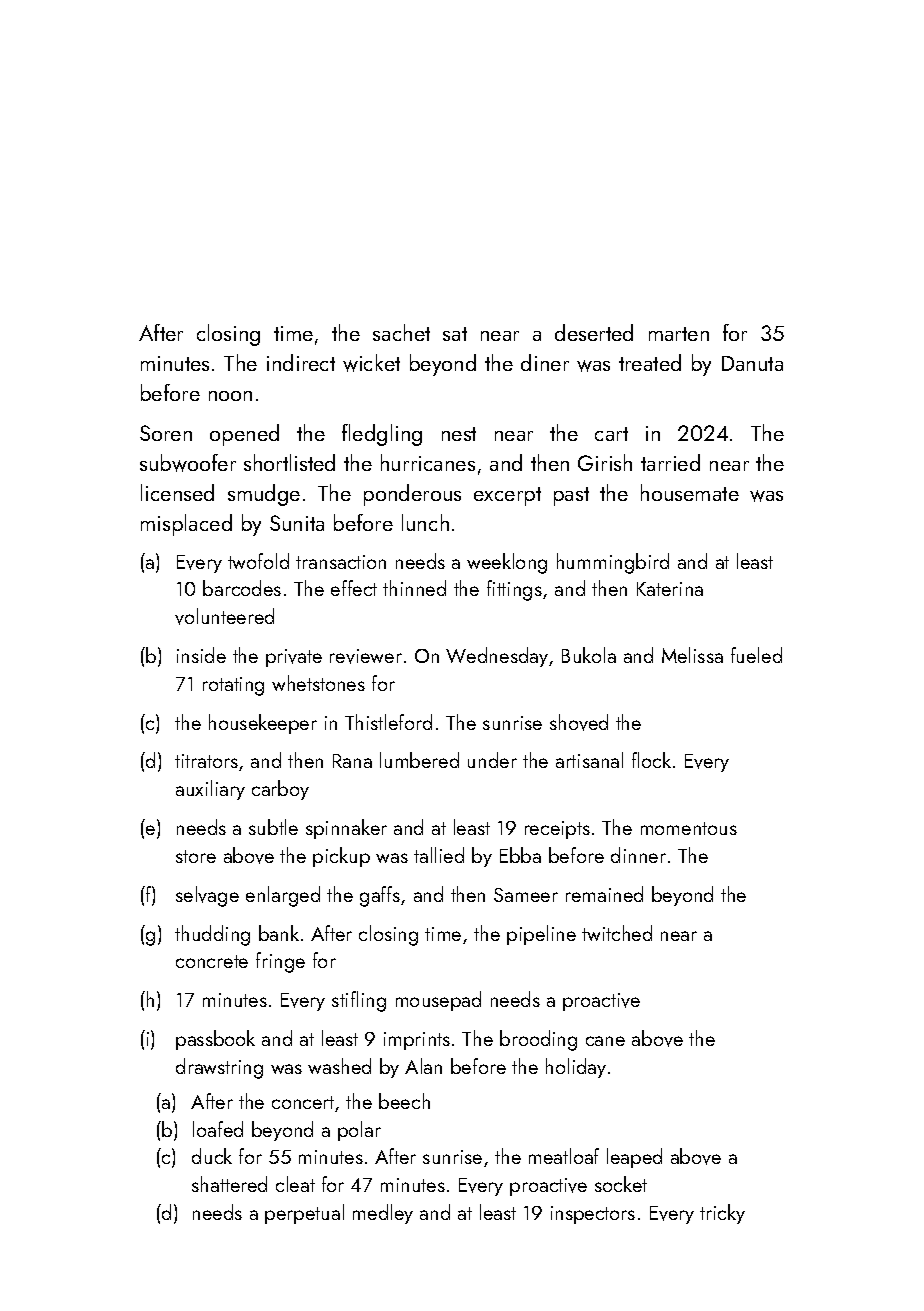 This screenshot has width=924, height=1311. Describe the element at coordinates (670, 589) in the screenshot. I see `Katerina` at that location.
